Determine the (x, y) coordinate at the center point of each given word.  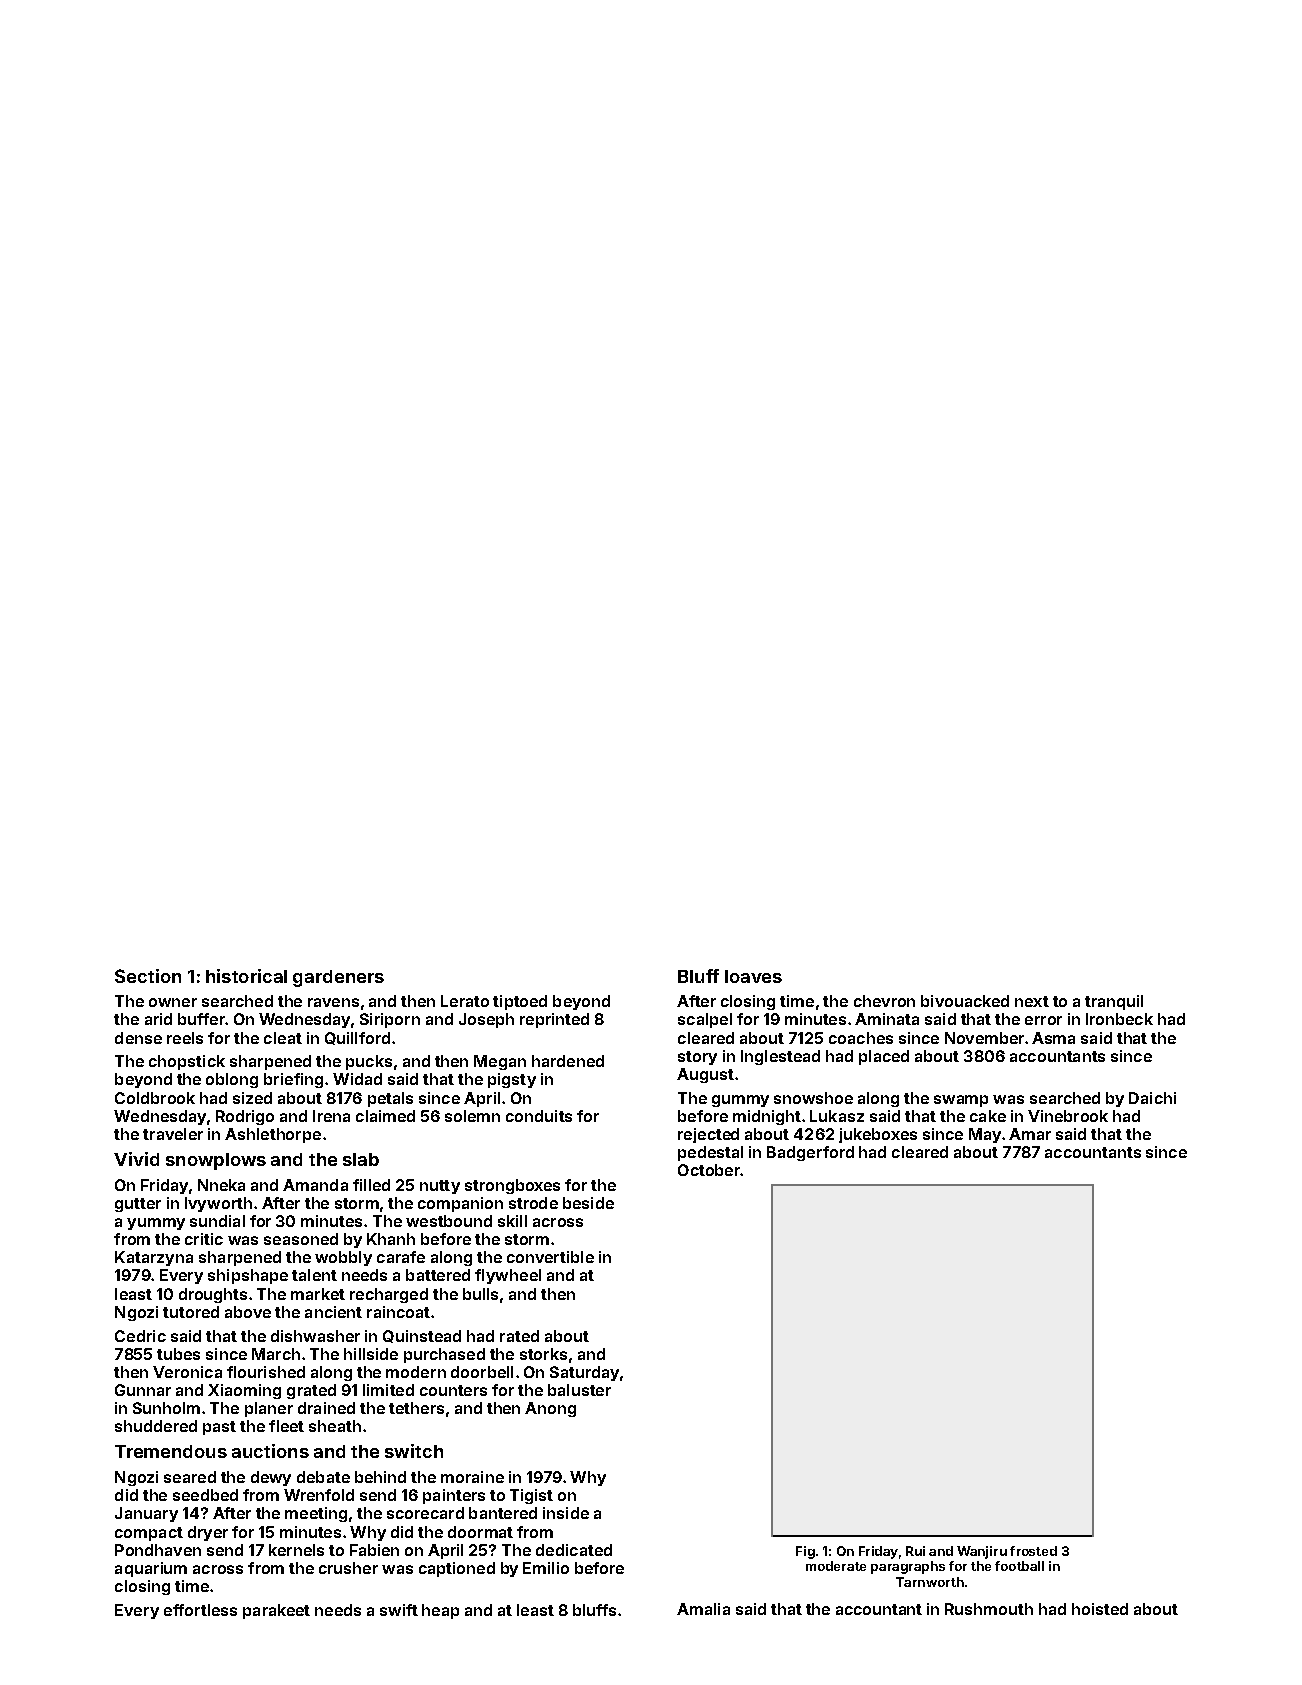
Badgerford (810, 1153)
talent (314, 1275)
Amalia (703, 1609)
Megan (500, 1062)
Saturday (584, 1373)
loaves (753, 976)
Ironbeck (1119, 1019)
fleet (286, 1426)
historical (246, 976)
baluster (579, 1390)
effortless (200, 1610)
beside (588, 1203)
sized (252, 1098)
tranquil (1114, 1002)
